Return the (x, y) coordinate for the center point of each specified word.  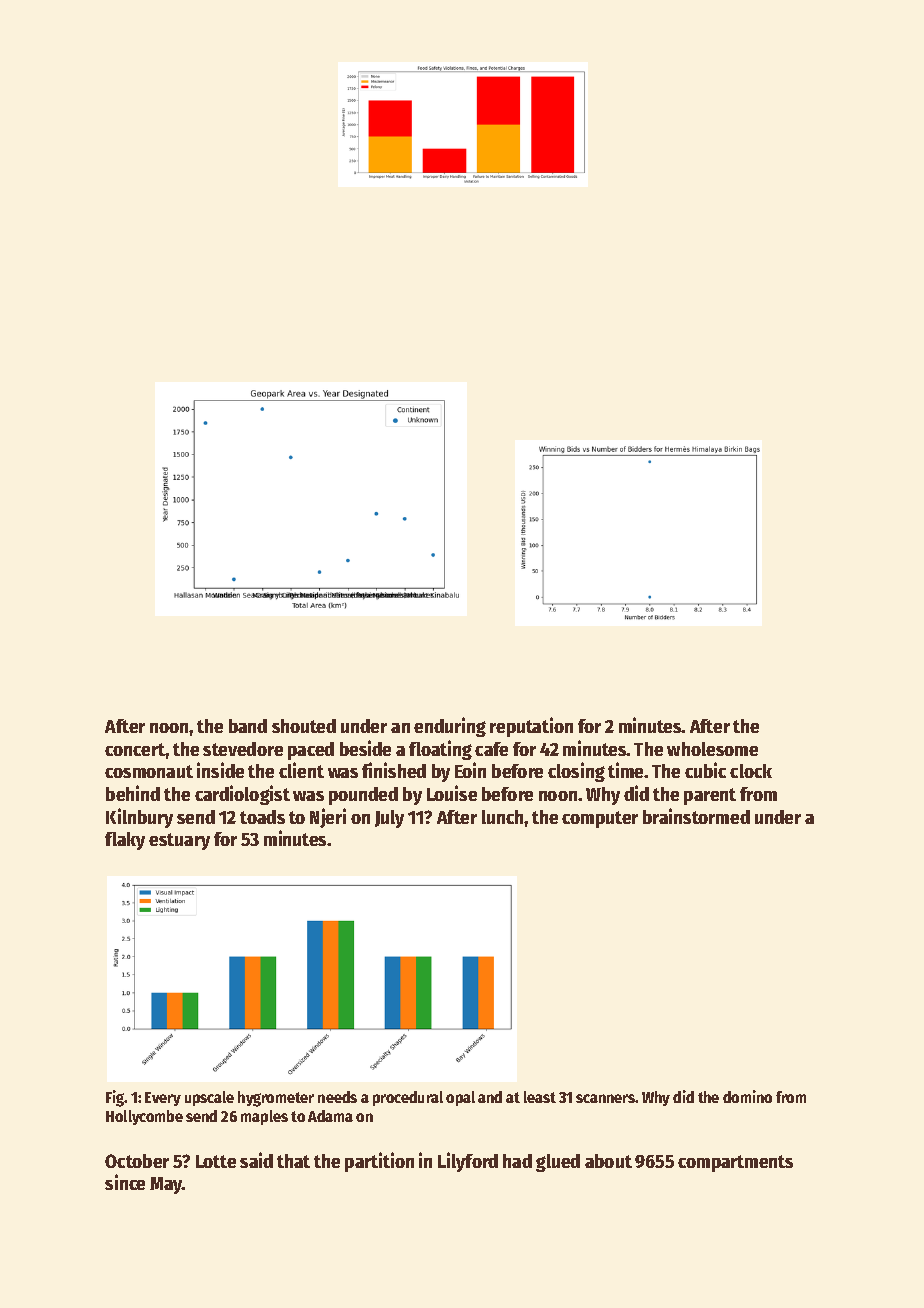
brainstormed (696, 816)
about (608, 1161)
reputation (531, 727)
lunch (502, 817)
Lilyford (468, 1162)
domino (747, 1096)
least (540, 1097)
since (125, 1182)
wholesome (712, 749)
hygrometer (276, 1099)
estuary (179, 841)
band (248, 726)
